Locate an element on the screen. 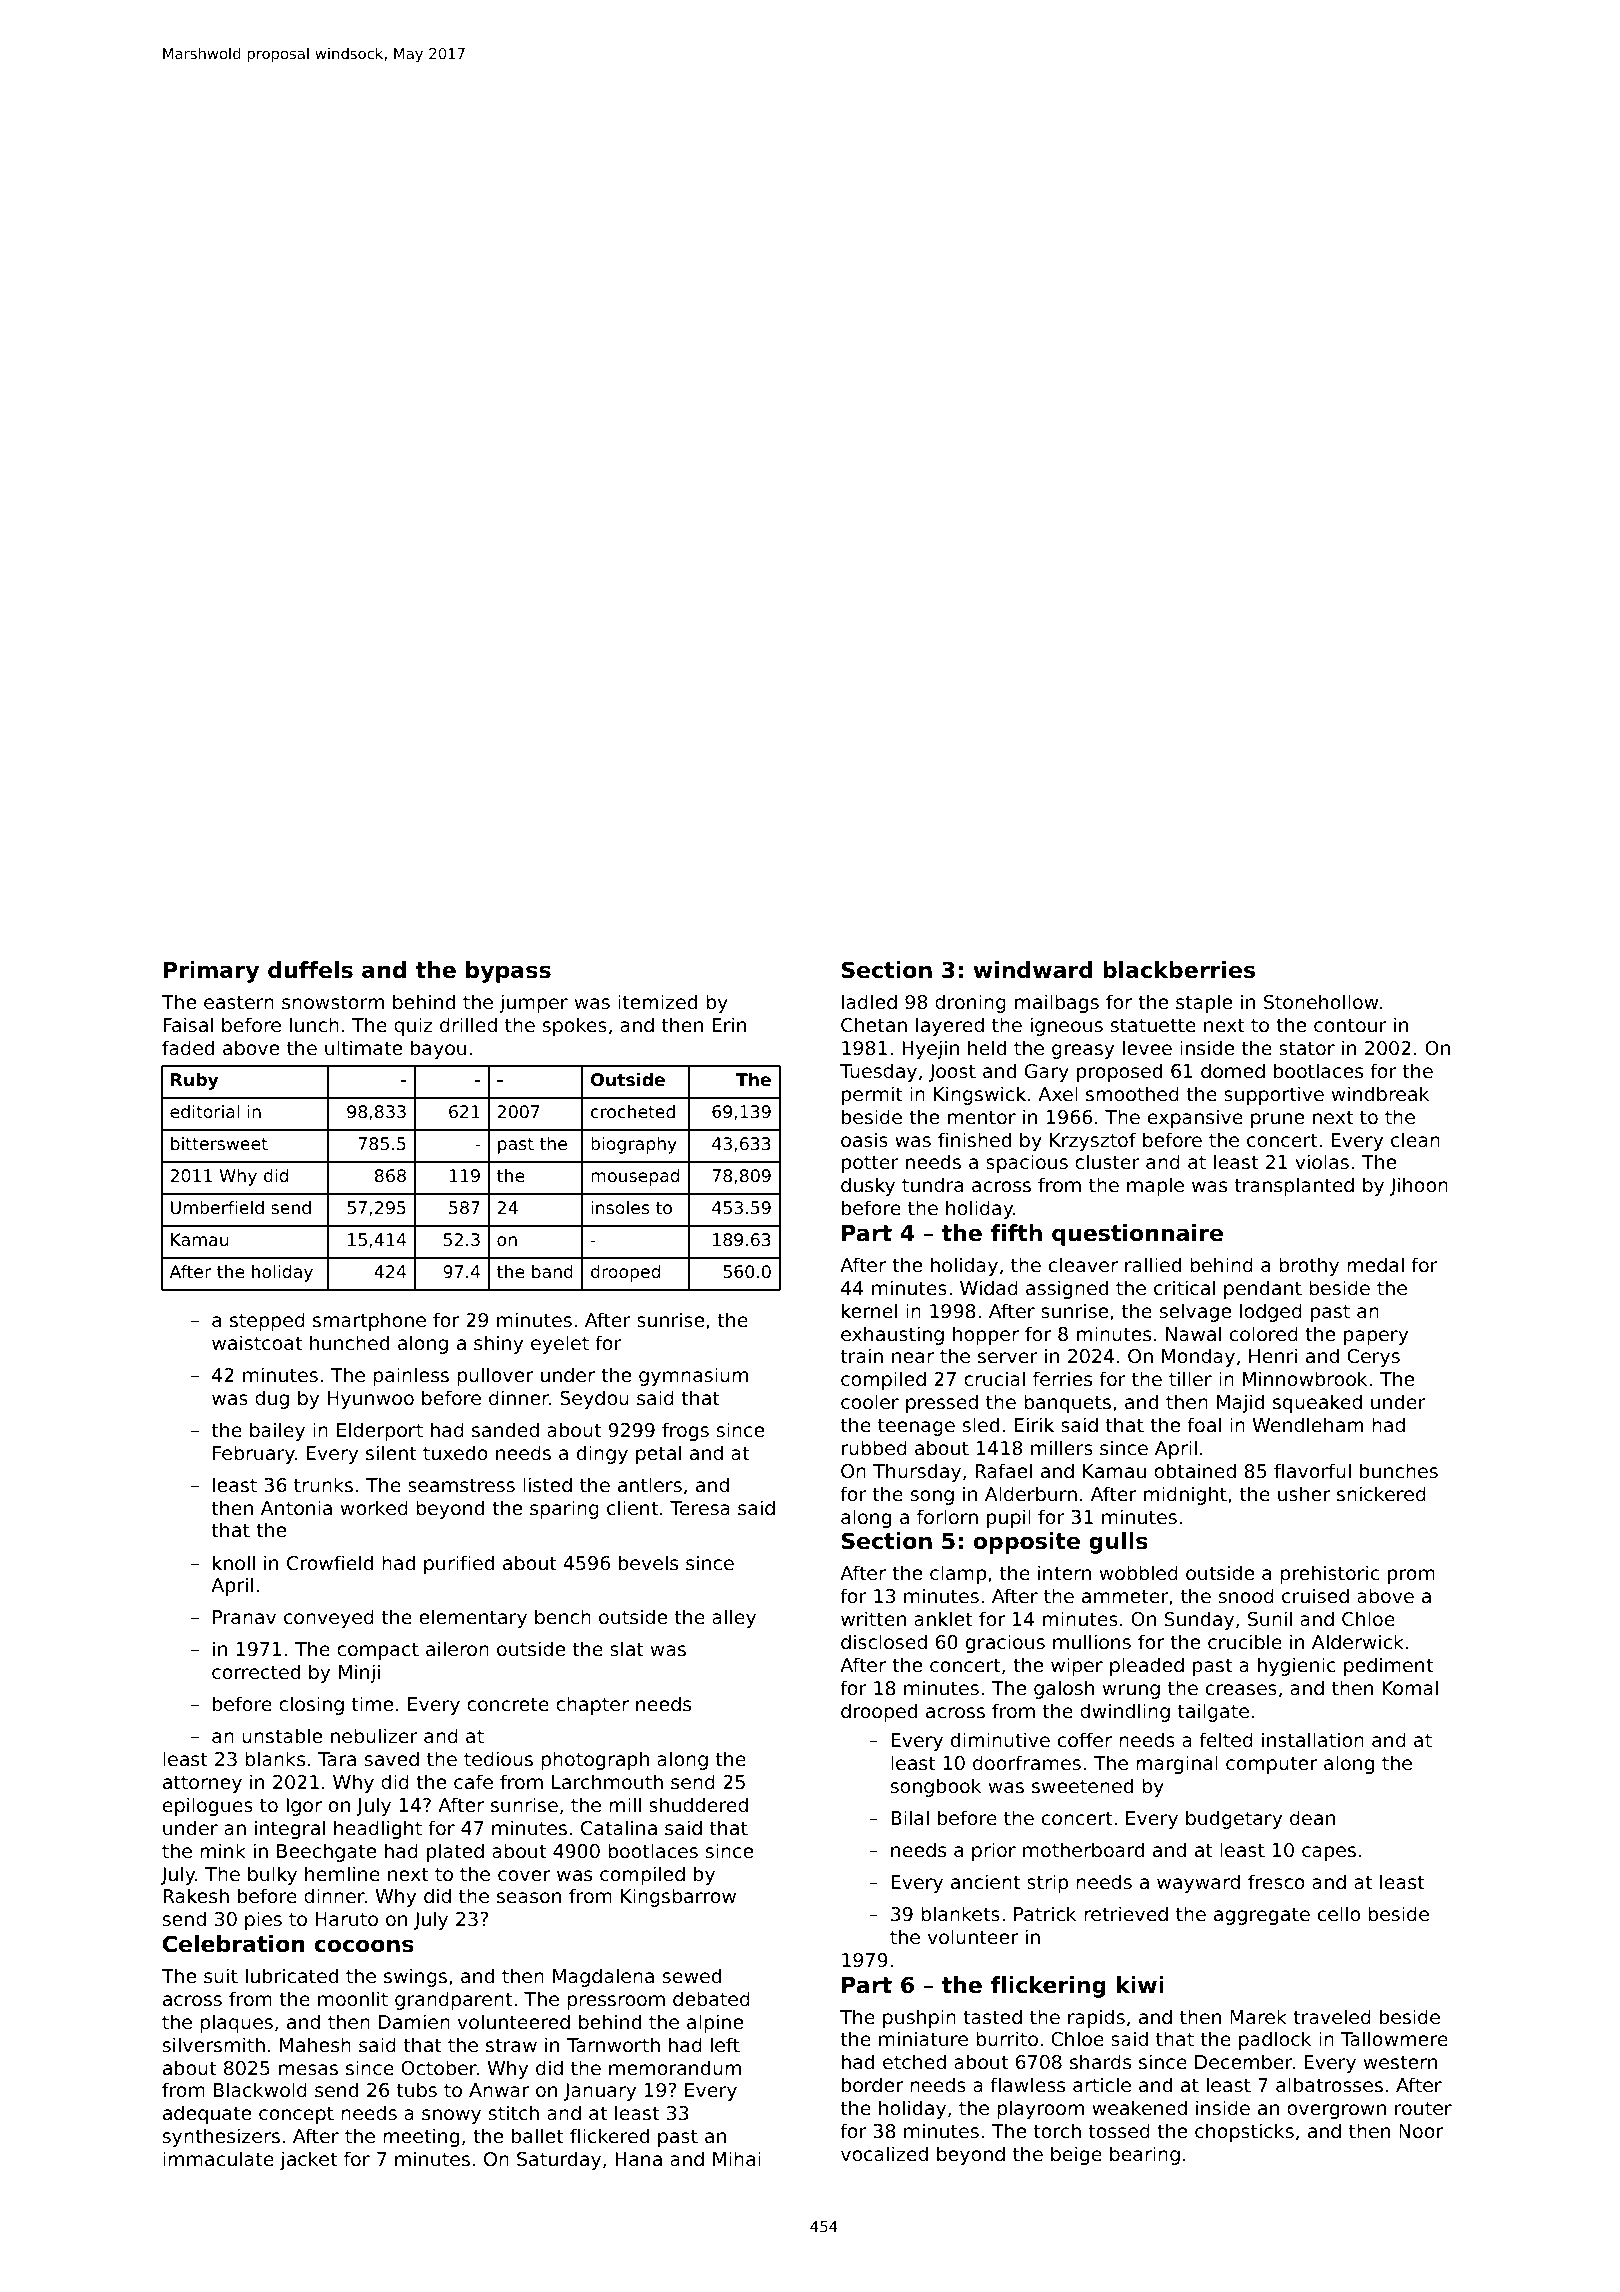  tiller is located at coordinates (1190, 1378).
